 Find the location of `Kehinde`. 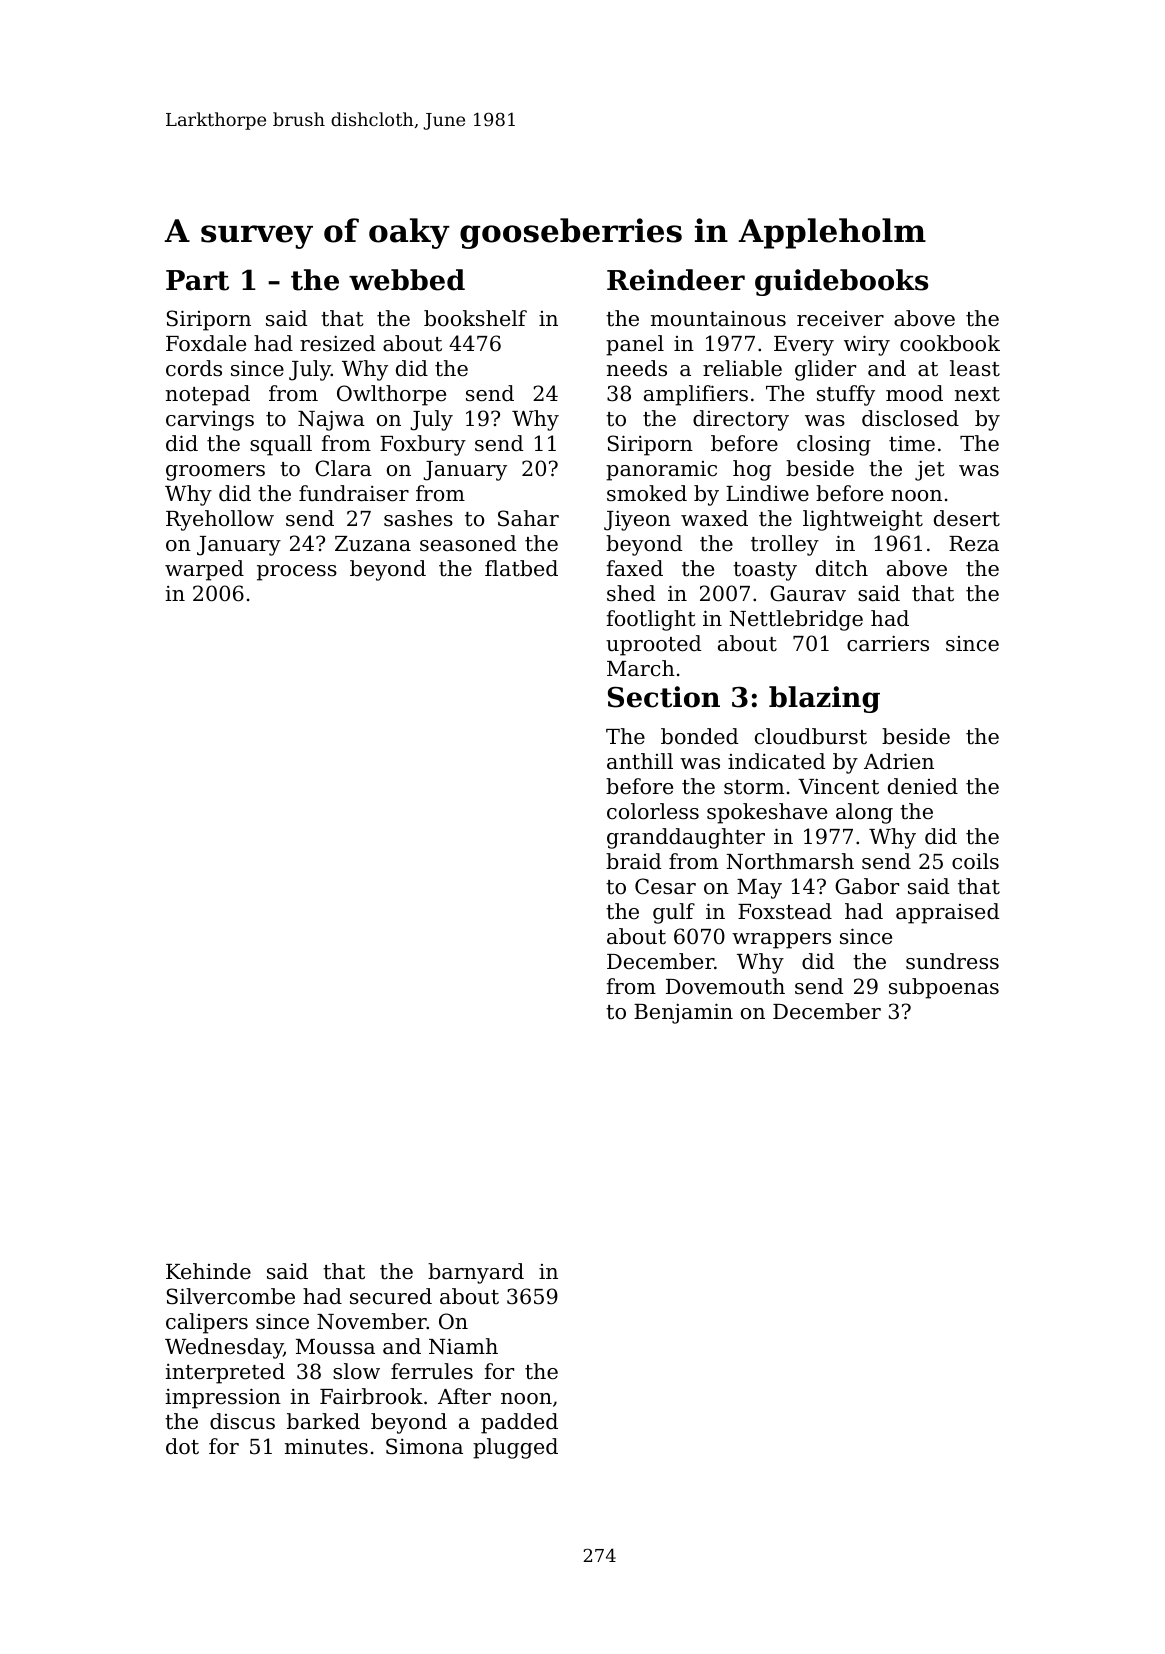

Kehinde is located at coordinates (208, 1271).
